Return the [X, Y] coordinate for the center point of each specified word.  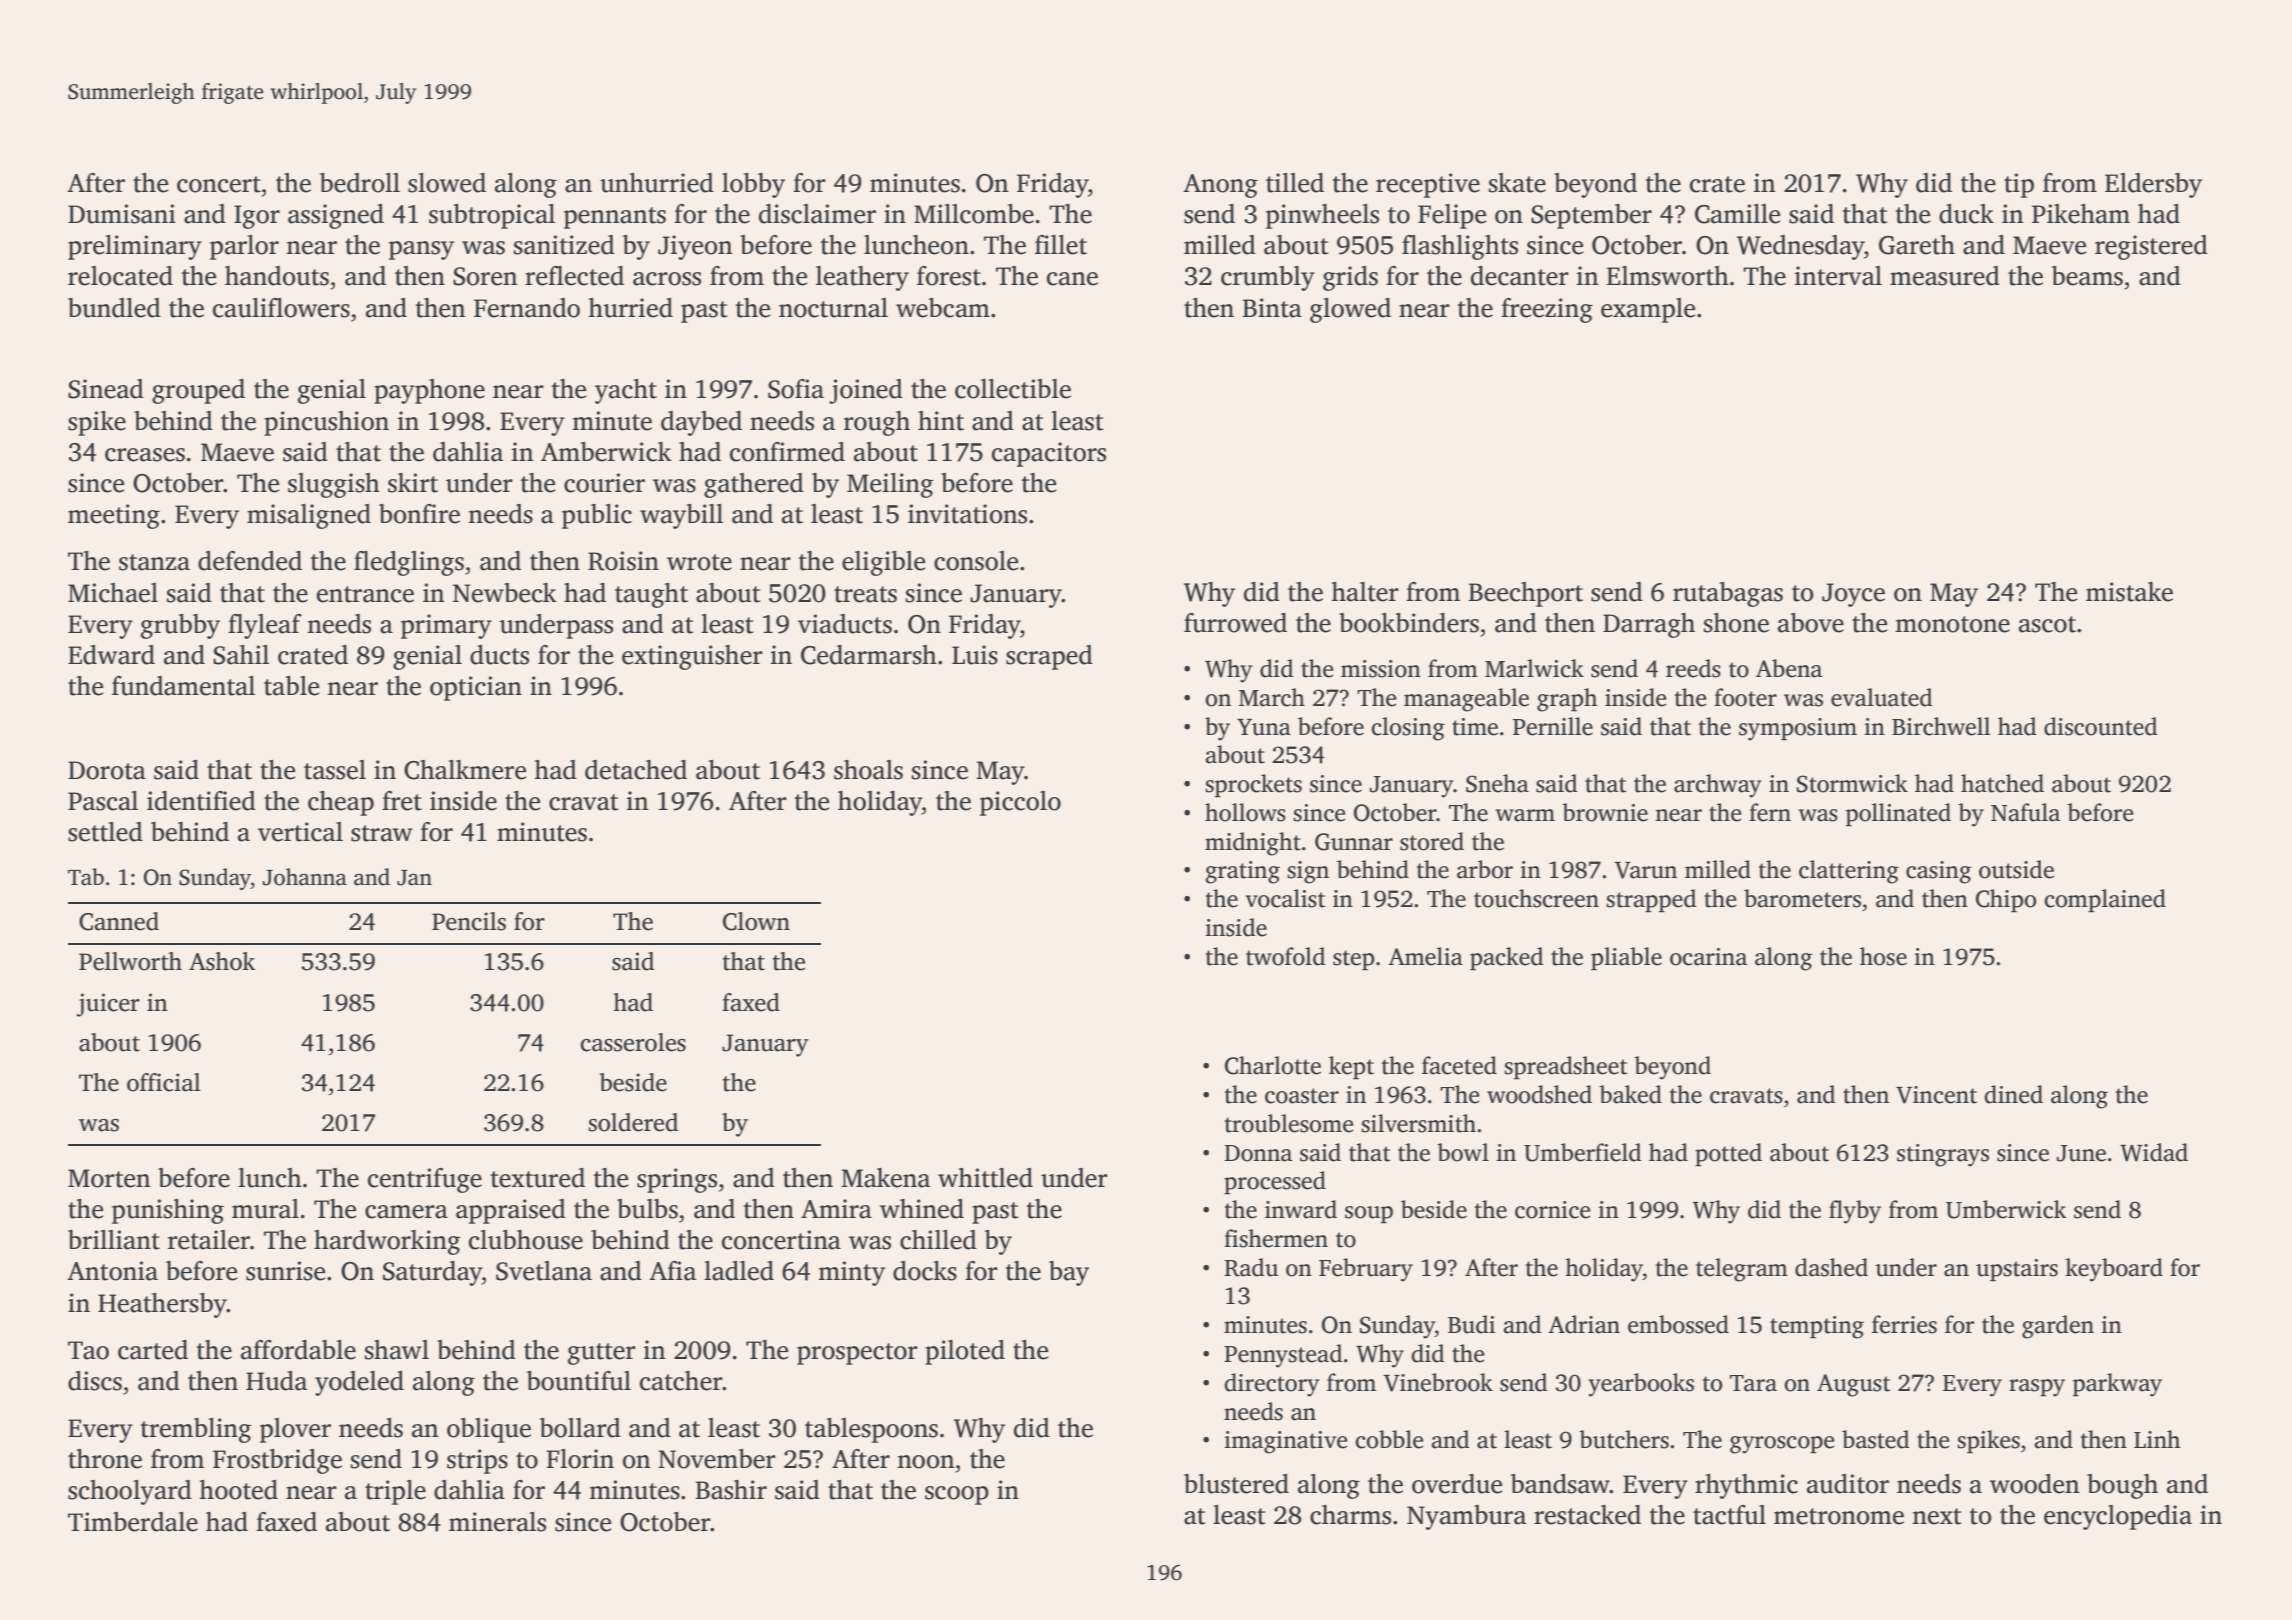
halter [1365, 592]
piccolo [1020, 803]
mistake [2129, 592]
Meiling [890, 485]
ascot [2047, 624]
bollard [580, 1428]
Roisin [623, 561]
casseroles [633, 1042]
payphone [429, 391]
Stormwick [1852, 783]
